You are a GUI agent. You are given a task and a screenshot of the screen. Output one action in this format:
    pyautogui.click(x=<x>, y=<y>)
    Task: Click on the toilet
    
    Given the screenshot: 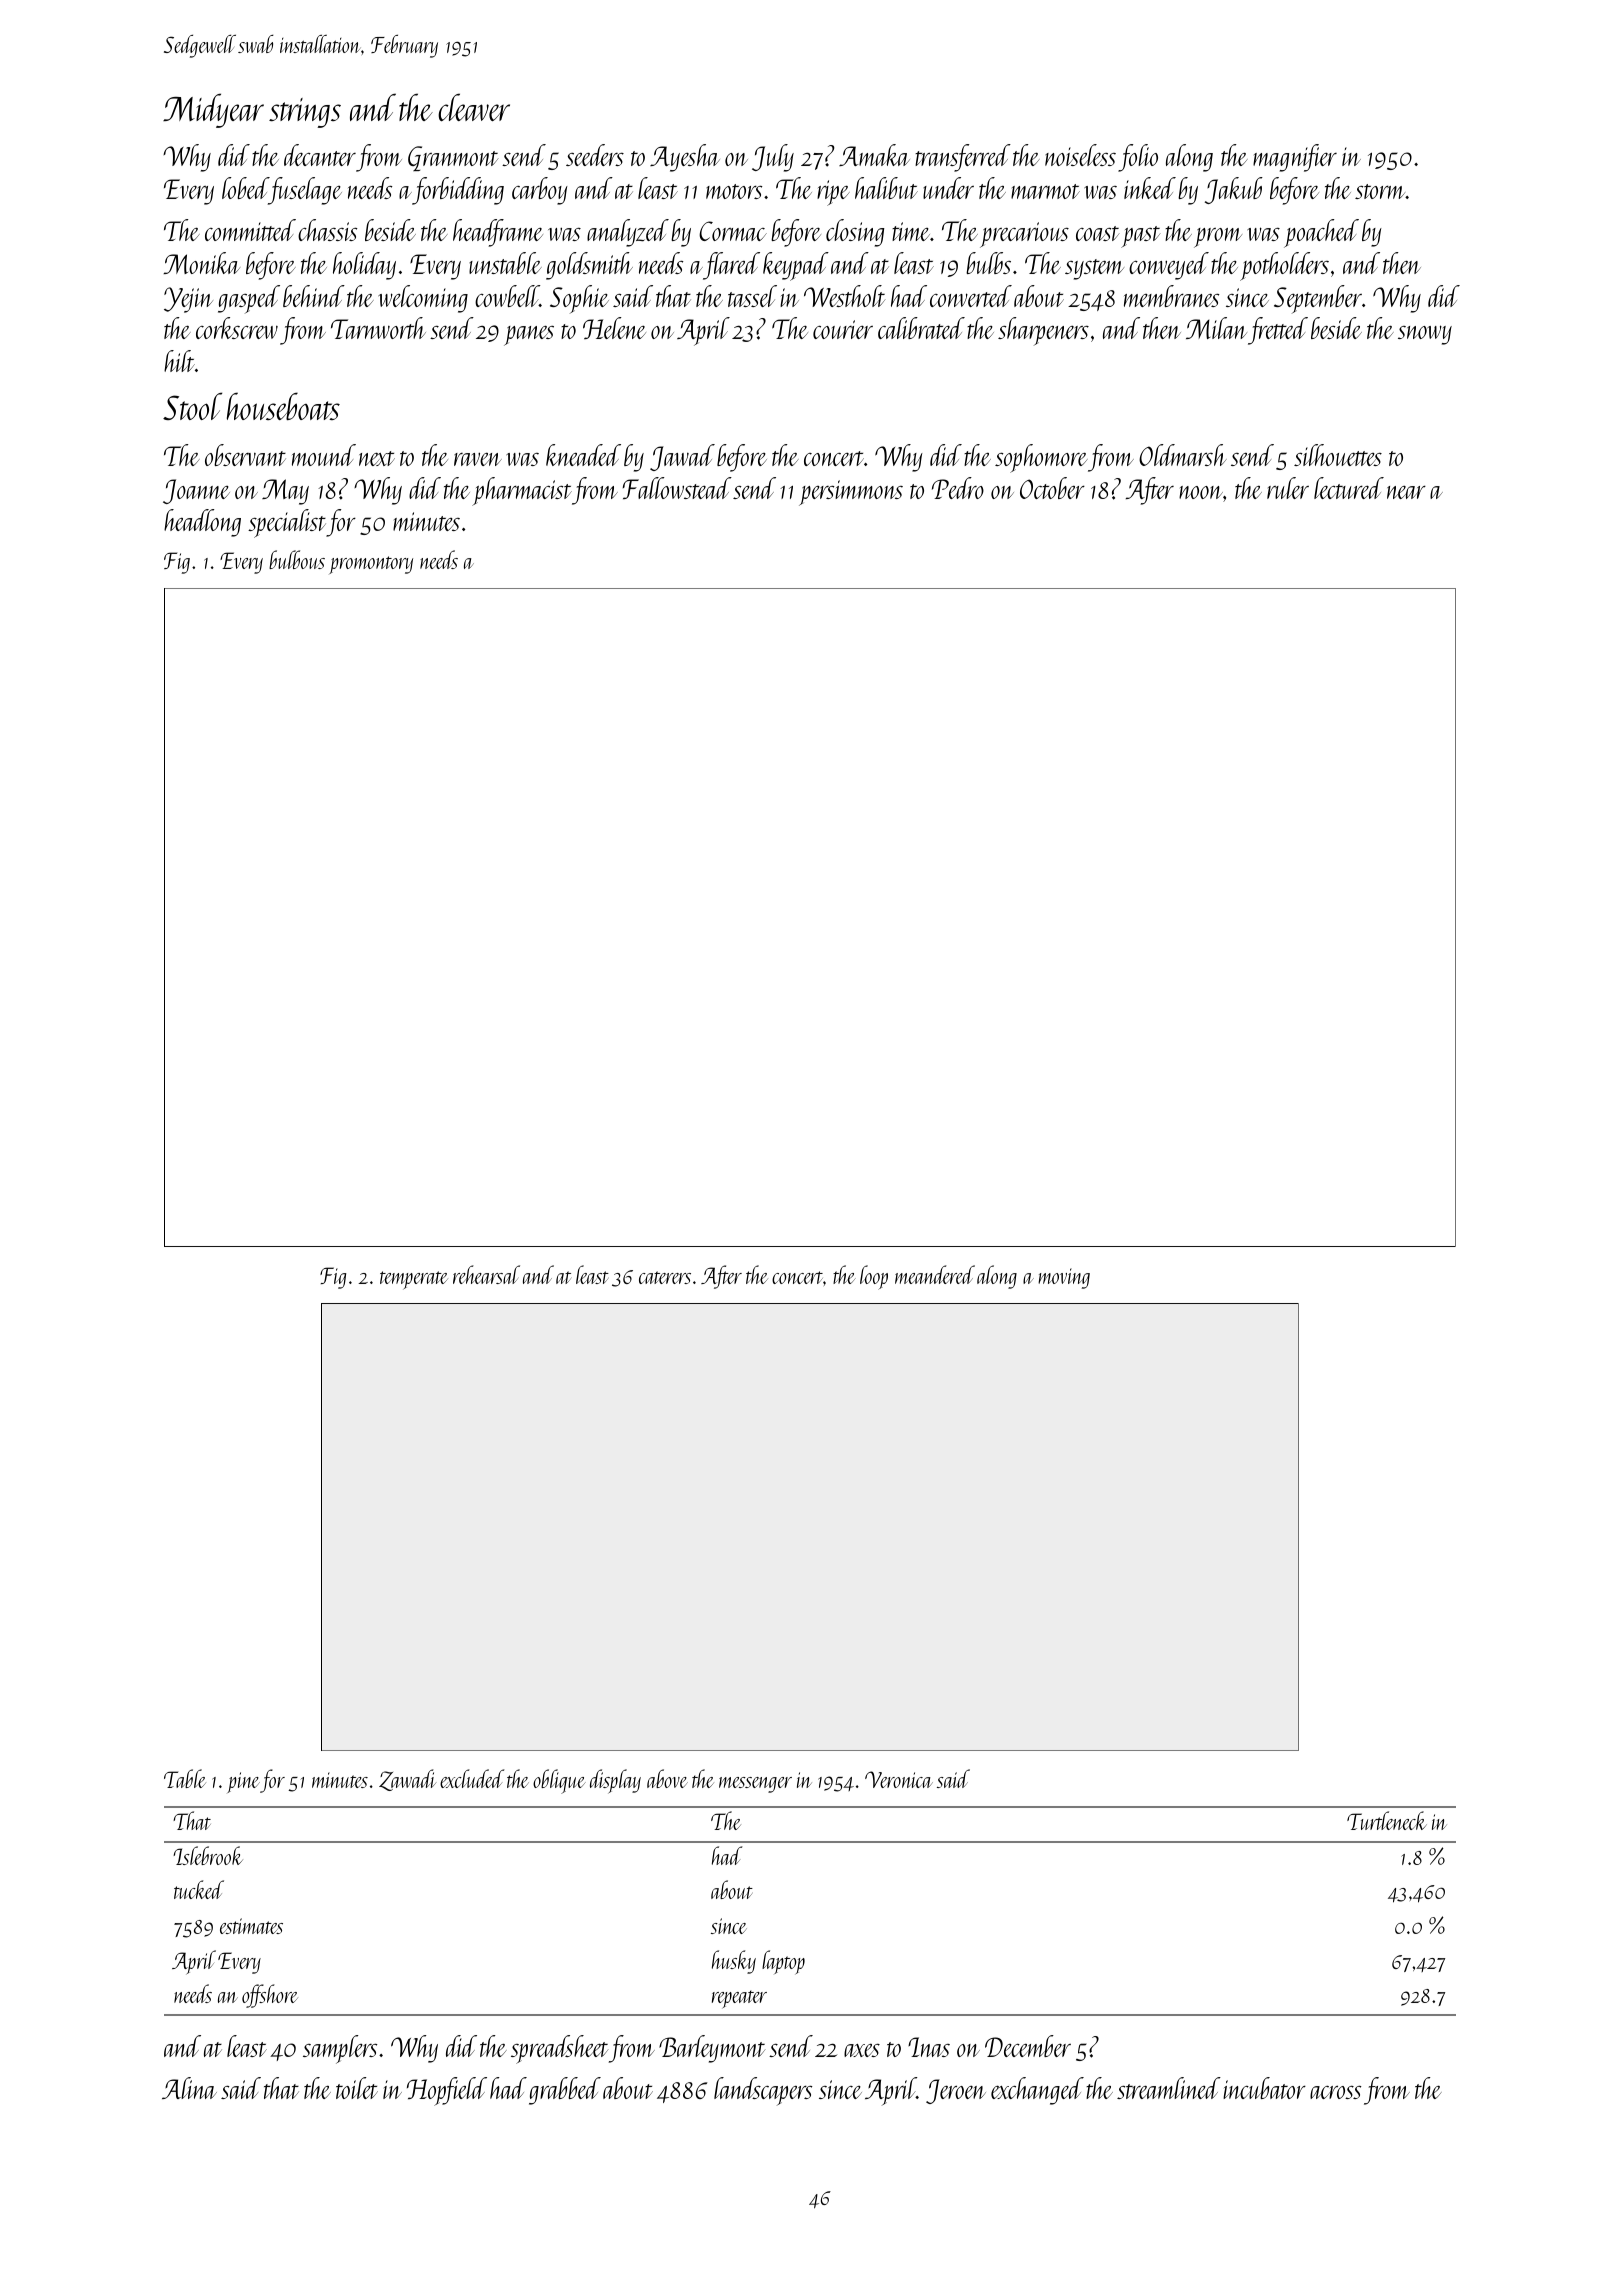 What is the action you would take?
    pyautogui.click(x=357, y=2088)
